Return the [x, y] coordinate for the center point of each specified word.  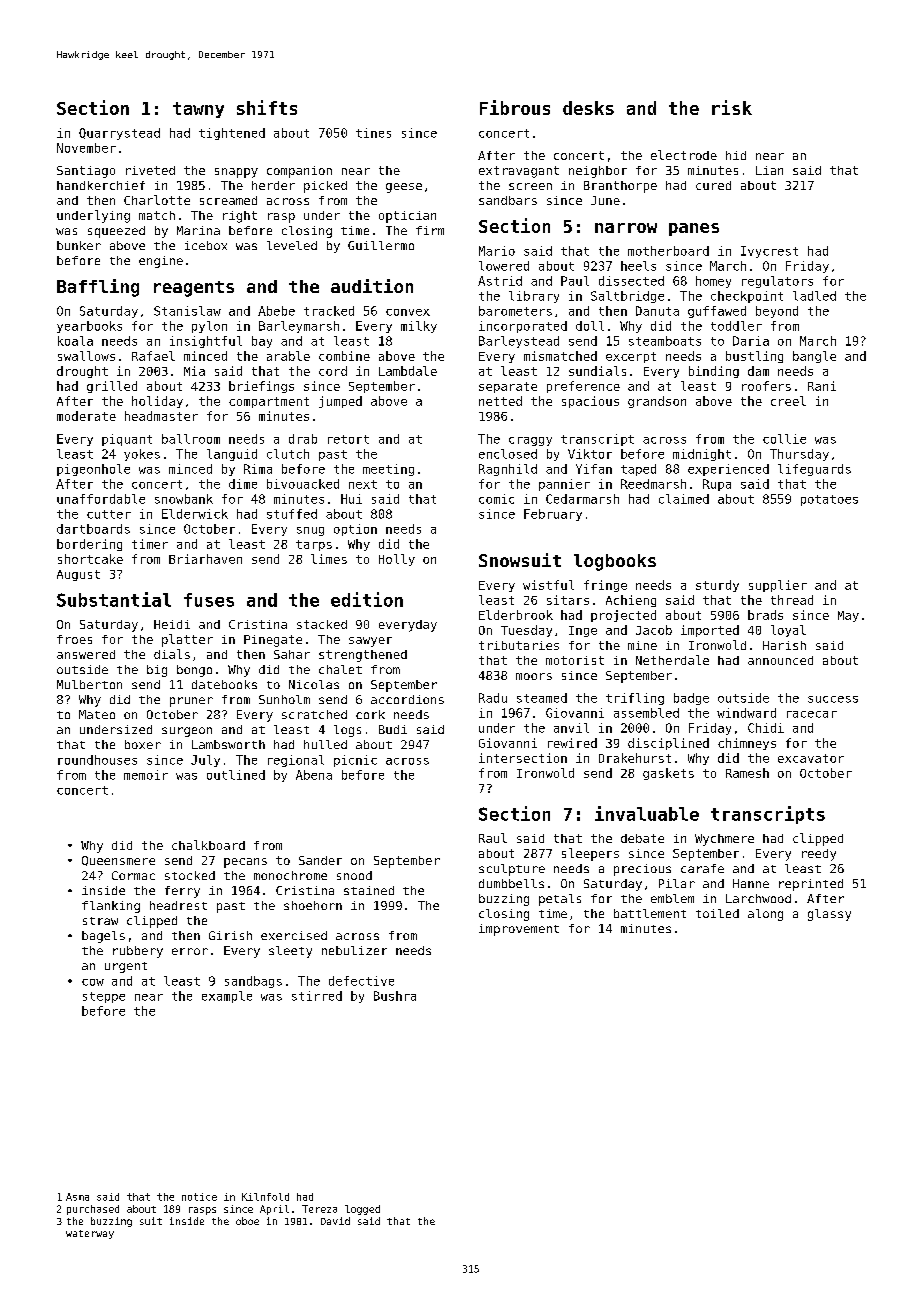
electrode [684, 155]
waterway [90, 1234]
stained [369, 890]
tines [373, 133]
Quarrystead [119, 134]
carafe [702, 868]
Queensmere [118, 861]
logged [362, 1210]
